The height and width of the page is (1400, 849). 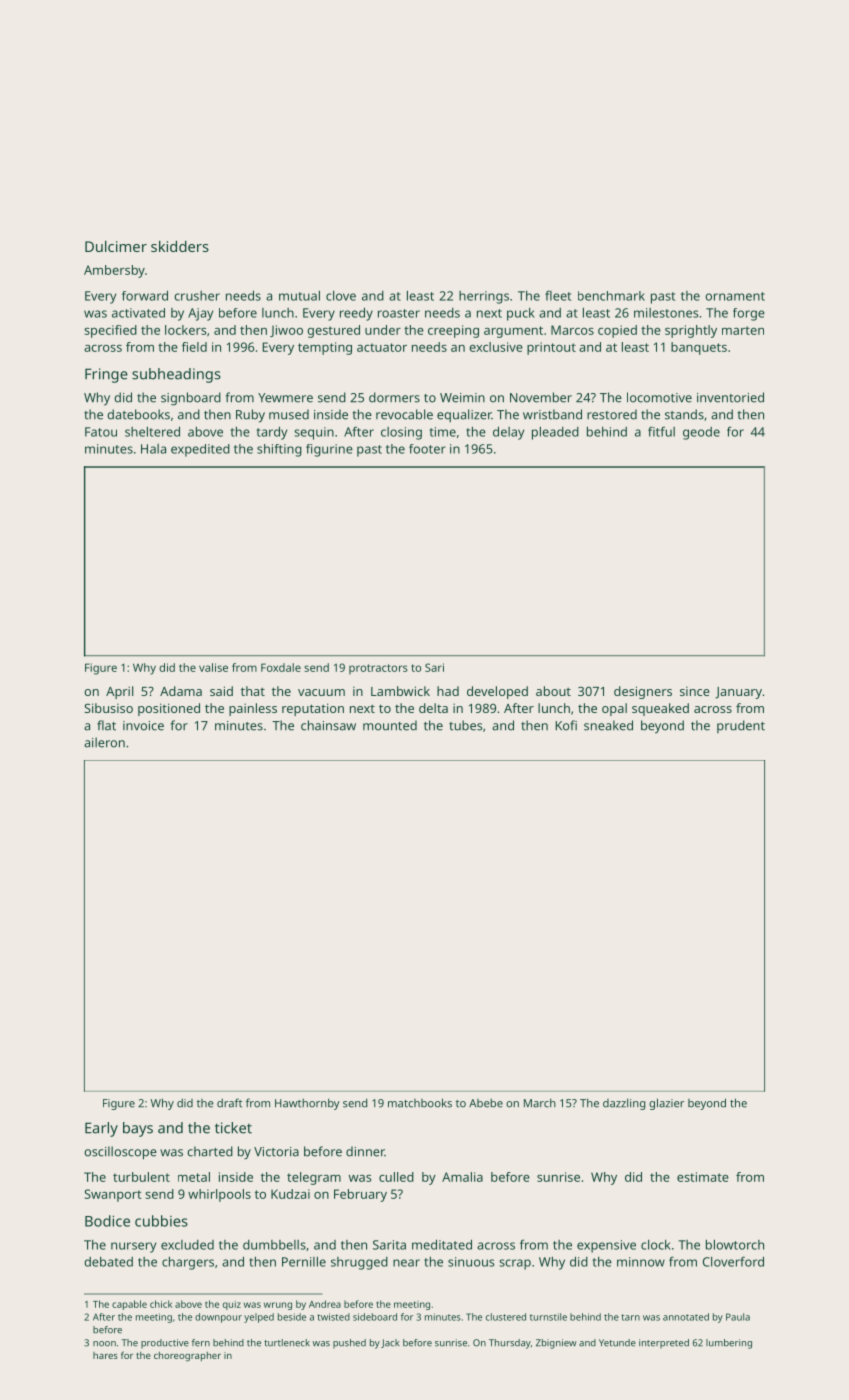 I want to click on Early, so click(x=101, y=1129).
